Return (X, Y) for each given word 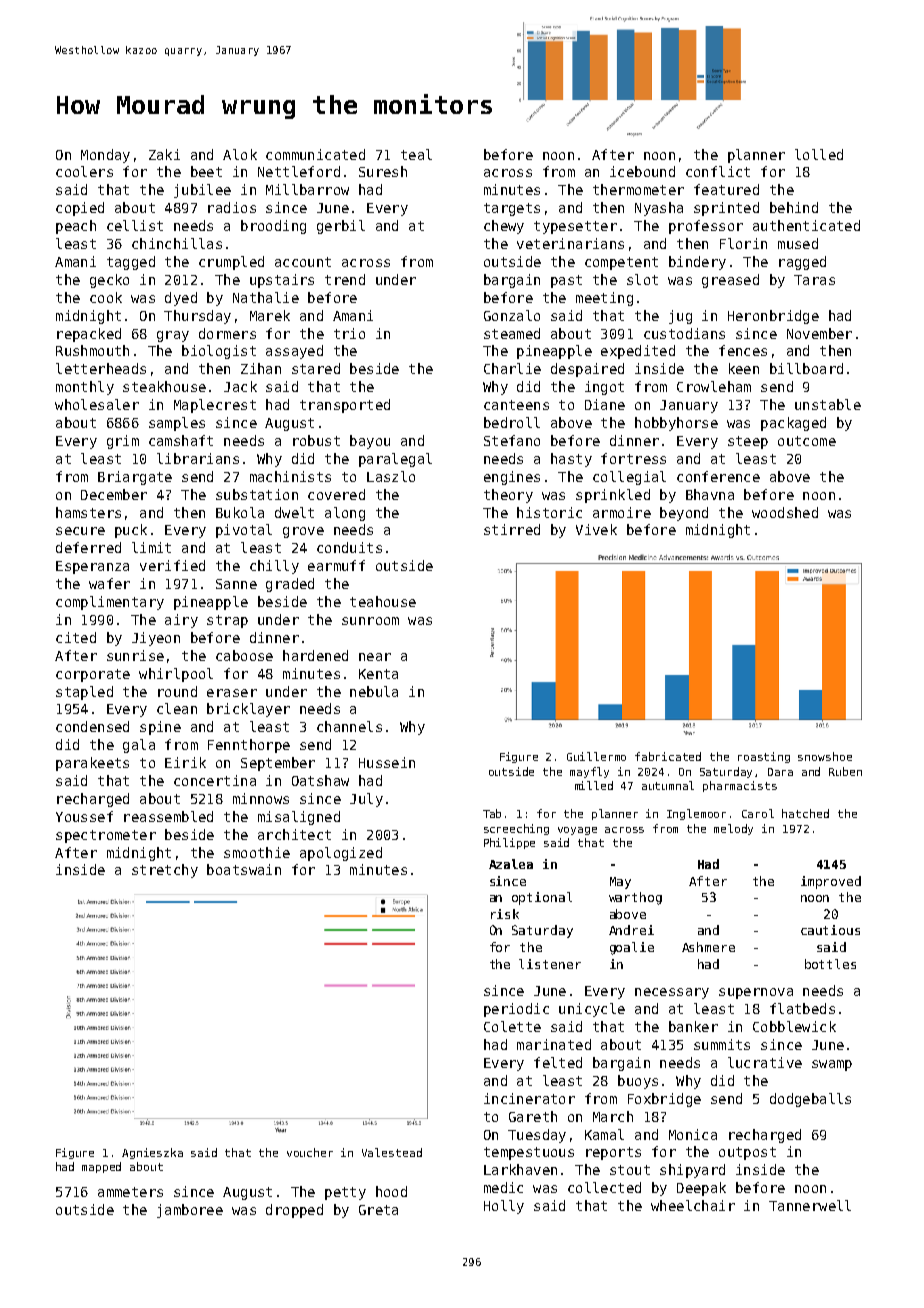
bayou (370, 442)
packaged (793, 424)
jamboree (190, 1211)
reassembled (168, 816)
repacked (89, 335)
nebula (374, 691)
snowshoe (825, 756)
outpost (747, 1153)
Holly (504, 1207)
